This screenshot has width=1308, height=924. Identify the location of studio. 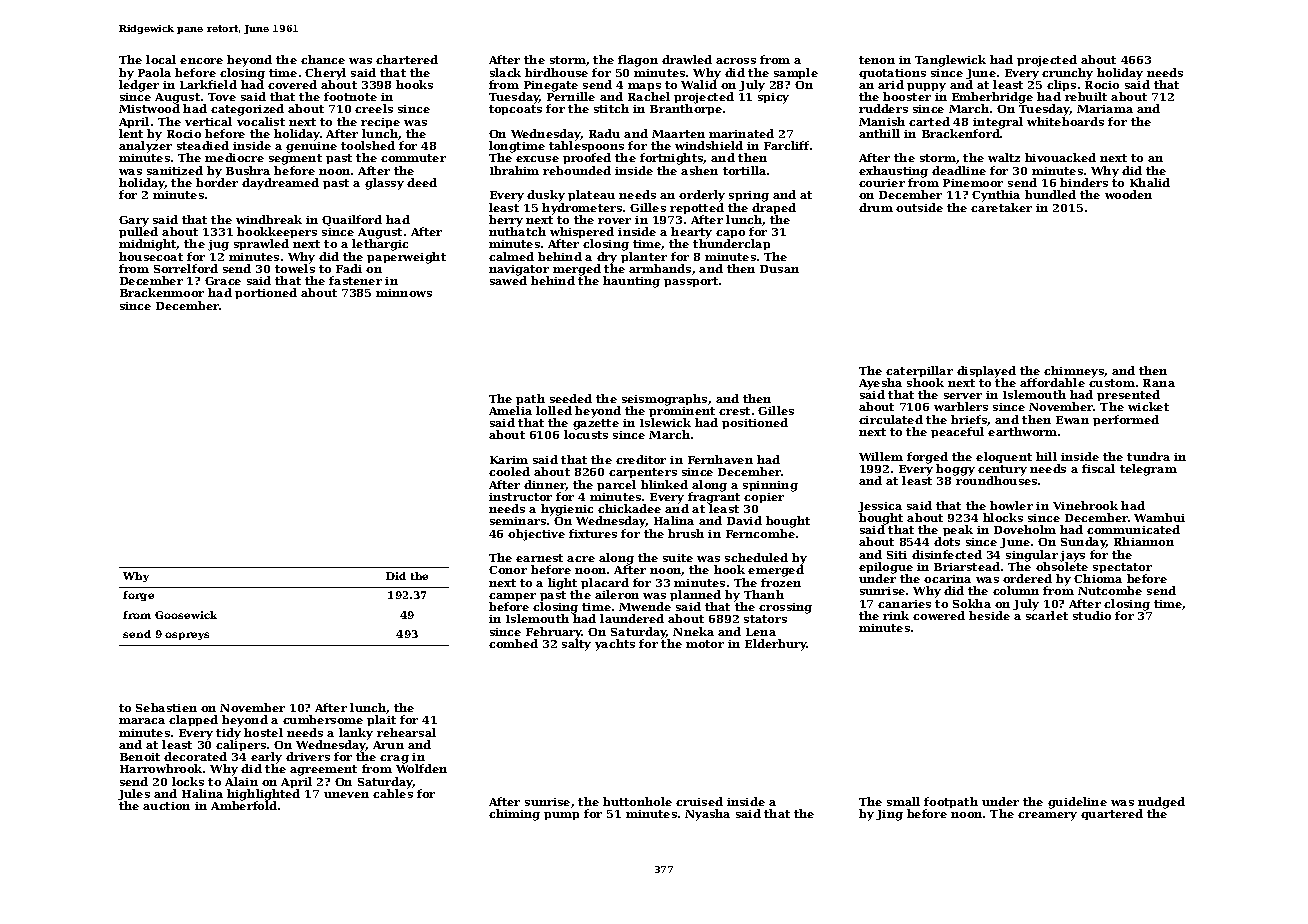
(1092, 615).
